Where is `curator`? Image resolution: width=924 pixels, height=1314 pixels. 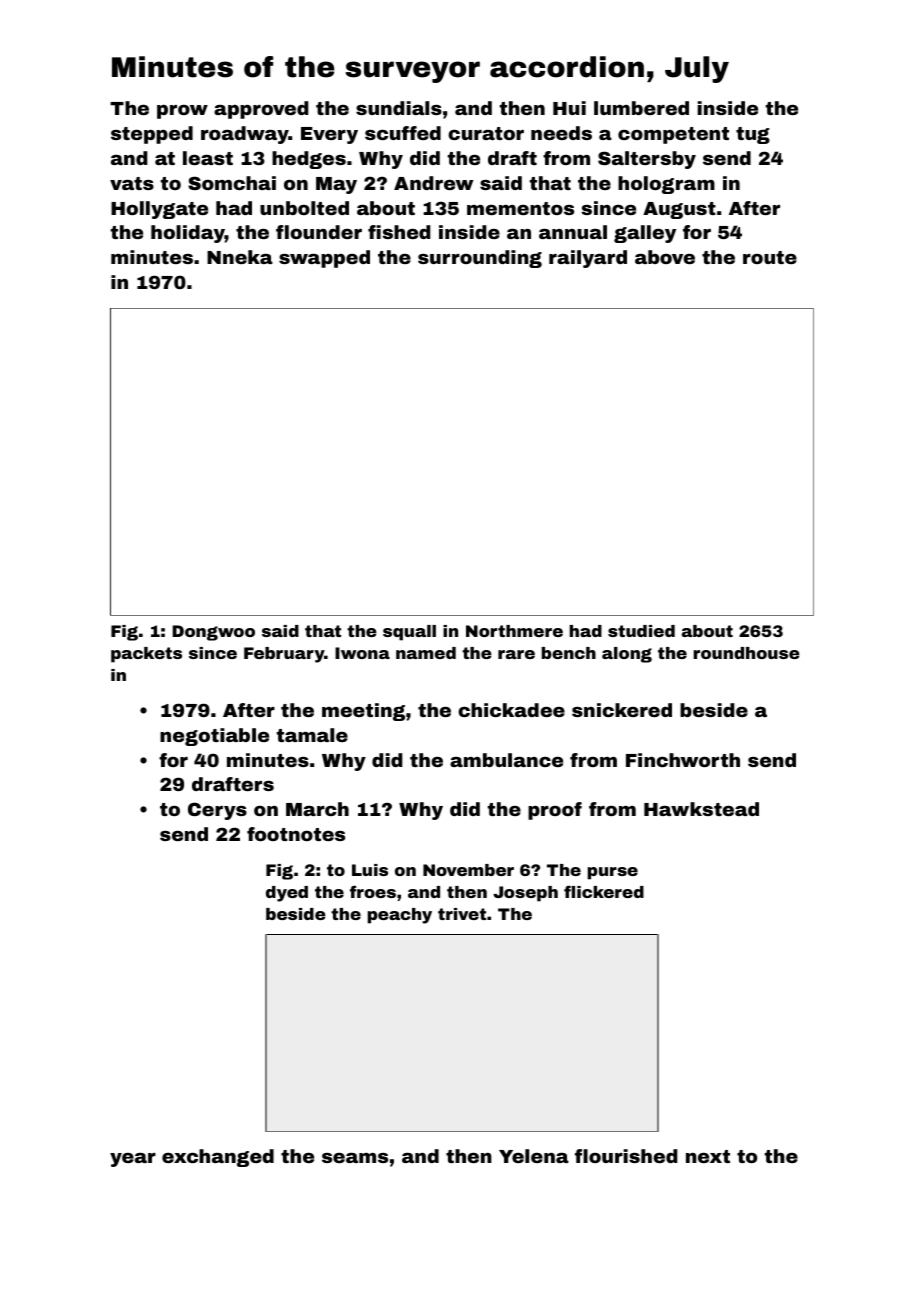 curator is located at coordinates (486, 133).
